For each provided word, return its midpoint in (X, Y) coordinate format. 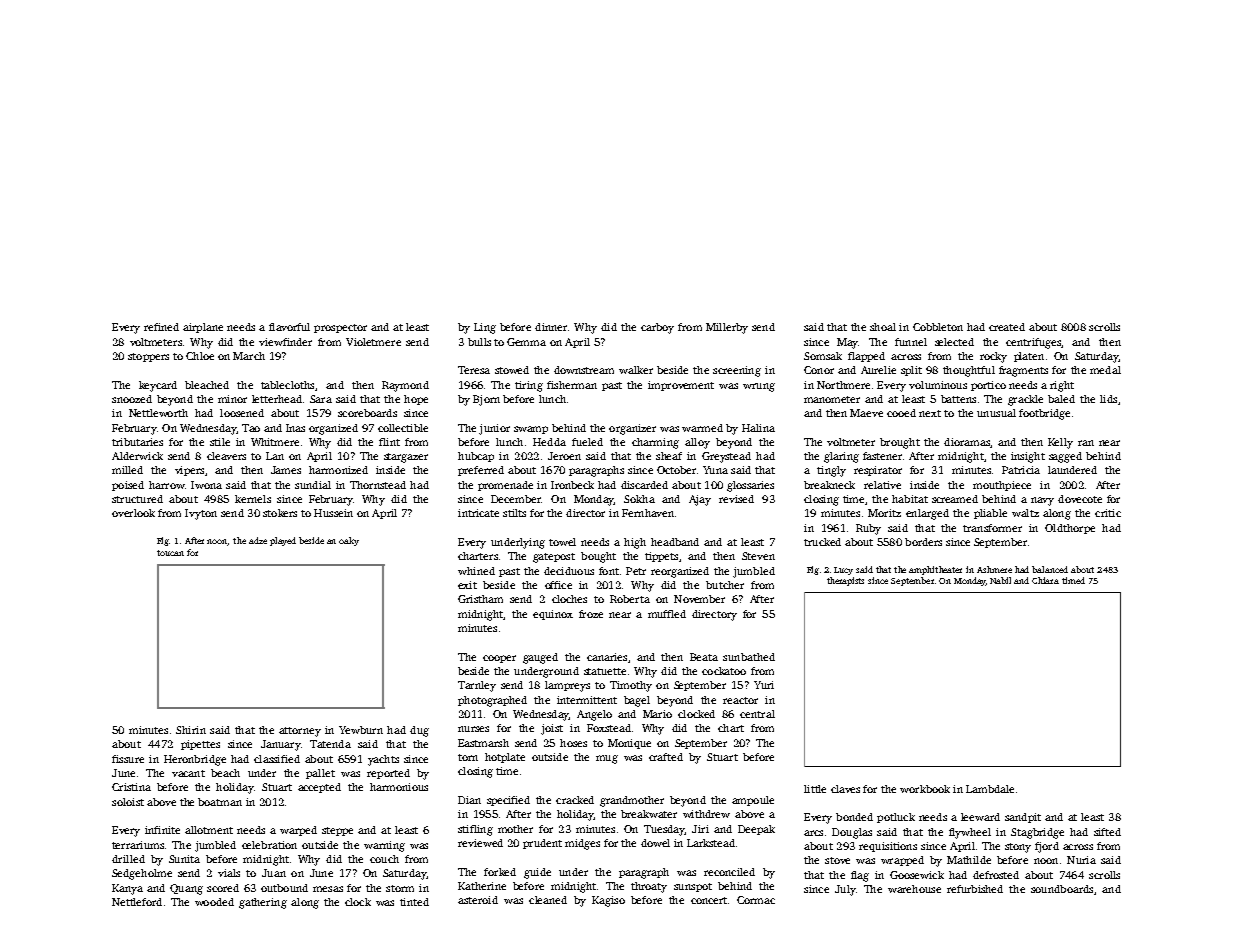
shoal (883, 327)
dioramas (967, 442)
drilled (128, 859)
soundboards (1062, 889)
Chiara (1045, 580)
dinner (551, 327)
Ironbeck (572, 485)
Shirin (191, 730)
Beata (704, 657)
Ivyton (201, 514)
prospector (340, 328)
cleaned (548, 900)
